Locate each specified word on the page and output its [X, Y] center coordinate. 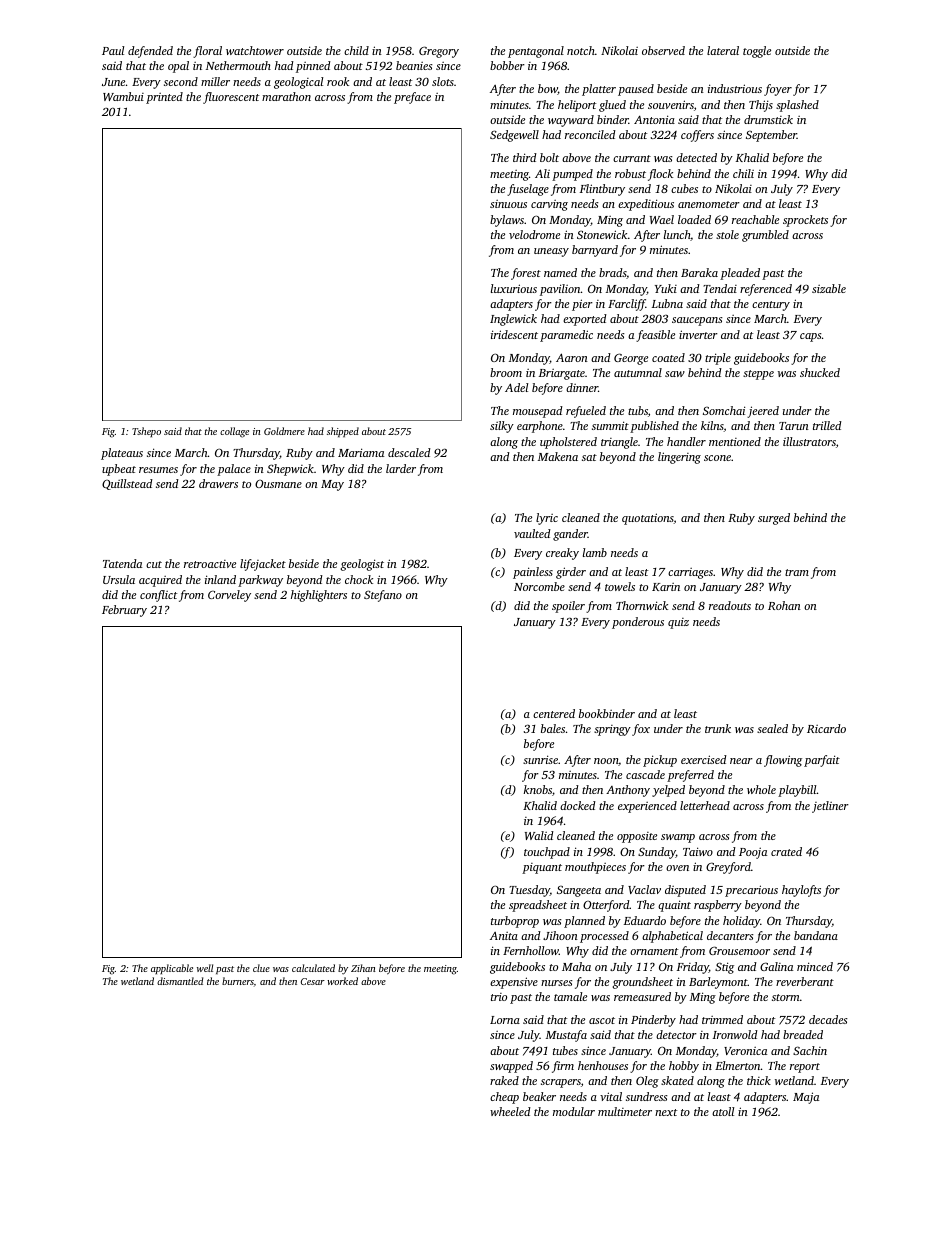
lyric [547, 519]
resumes [158, 470]
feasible [655, 336]
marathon [286, 96]
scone [717, 458]
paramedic [566, 336]
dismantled [180, 981]
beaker [539, 1096]
